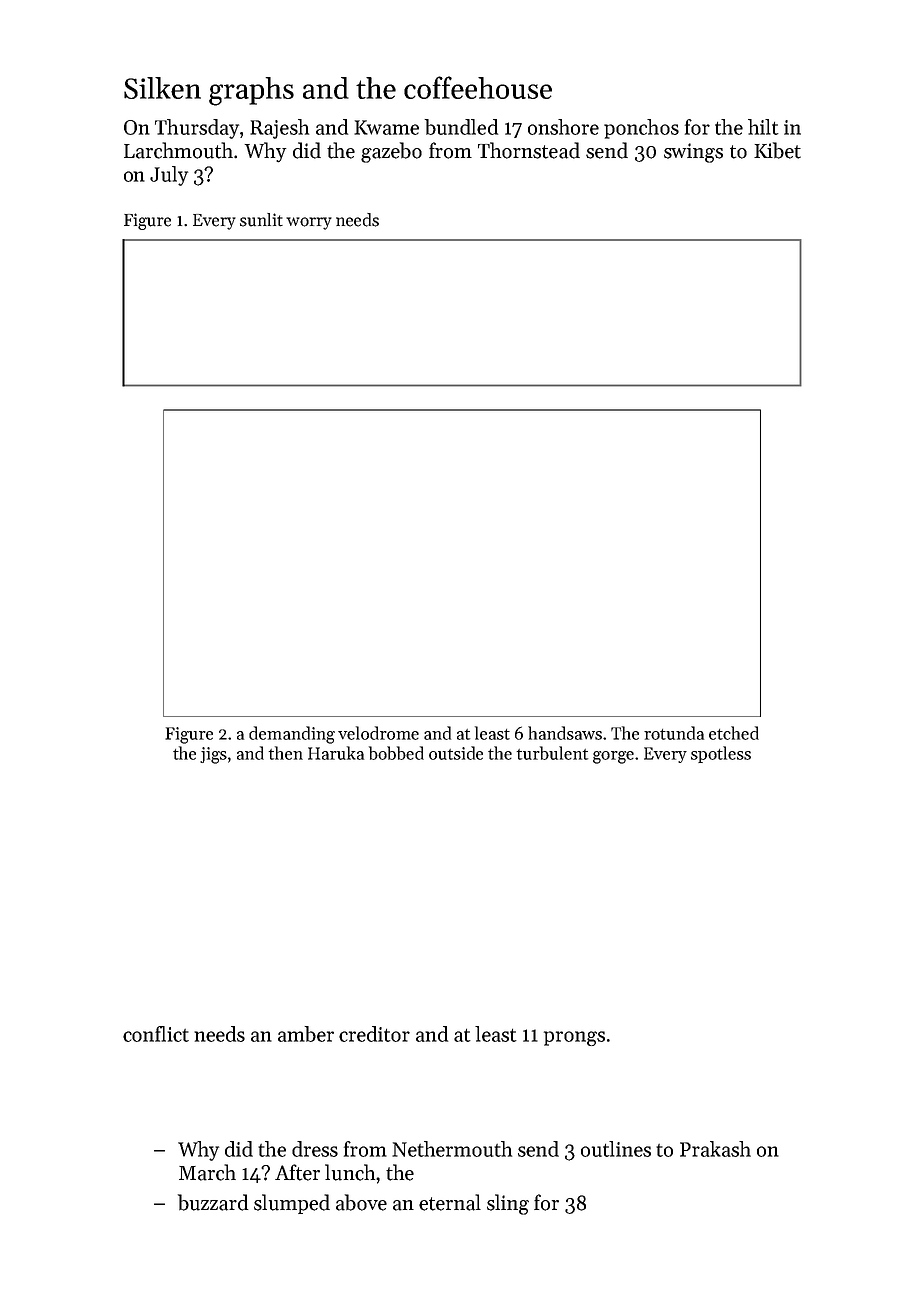  I want to click on March, so click(207, 1172).
